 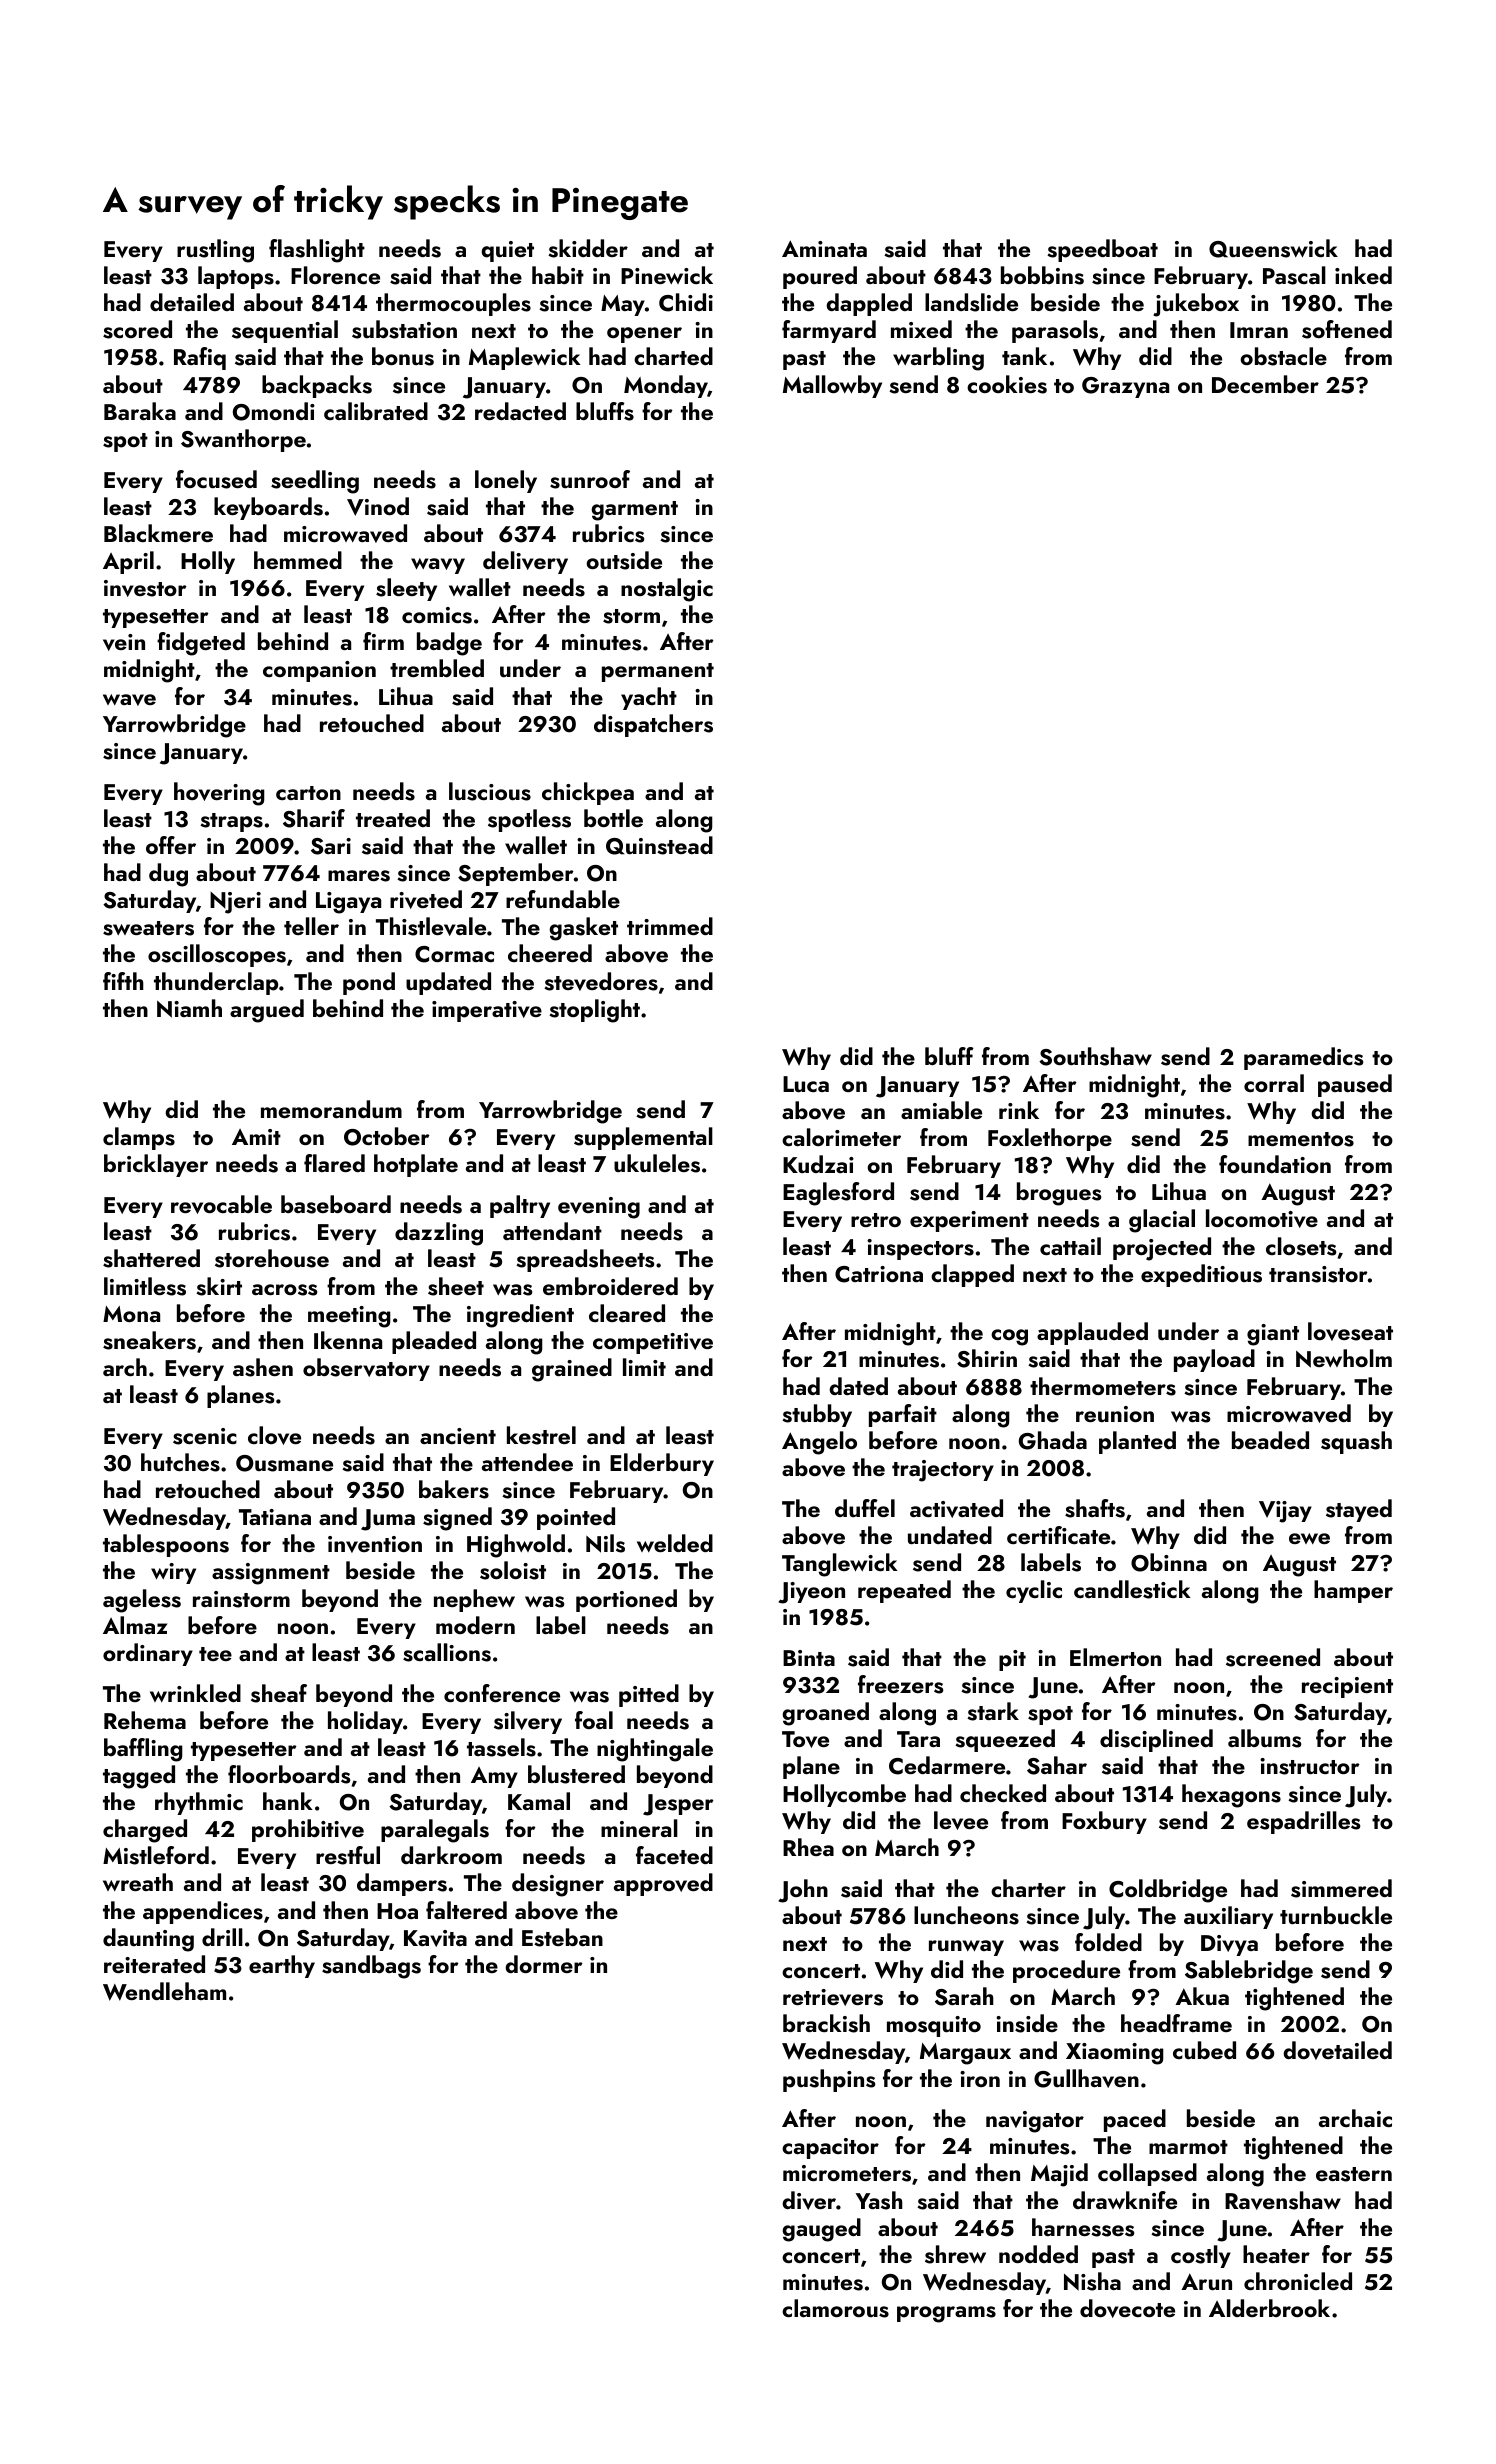 What do you see at coordinates (809, 2200) in the screenshot?
I see `diver` at bounding box center [809, 2200].
